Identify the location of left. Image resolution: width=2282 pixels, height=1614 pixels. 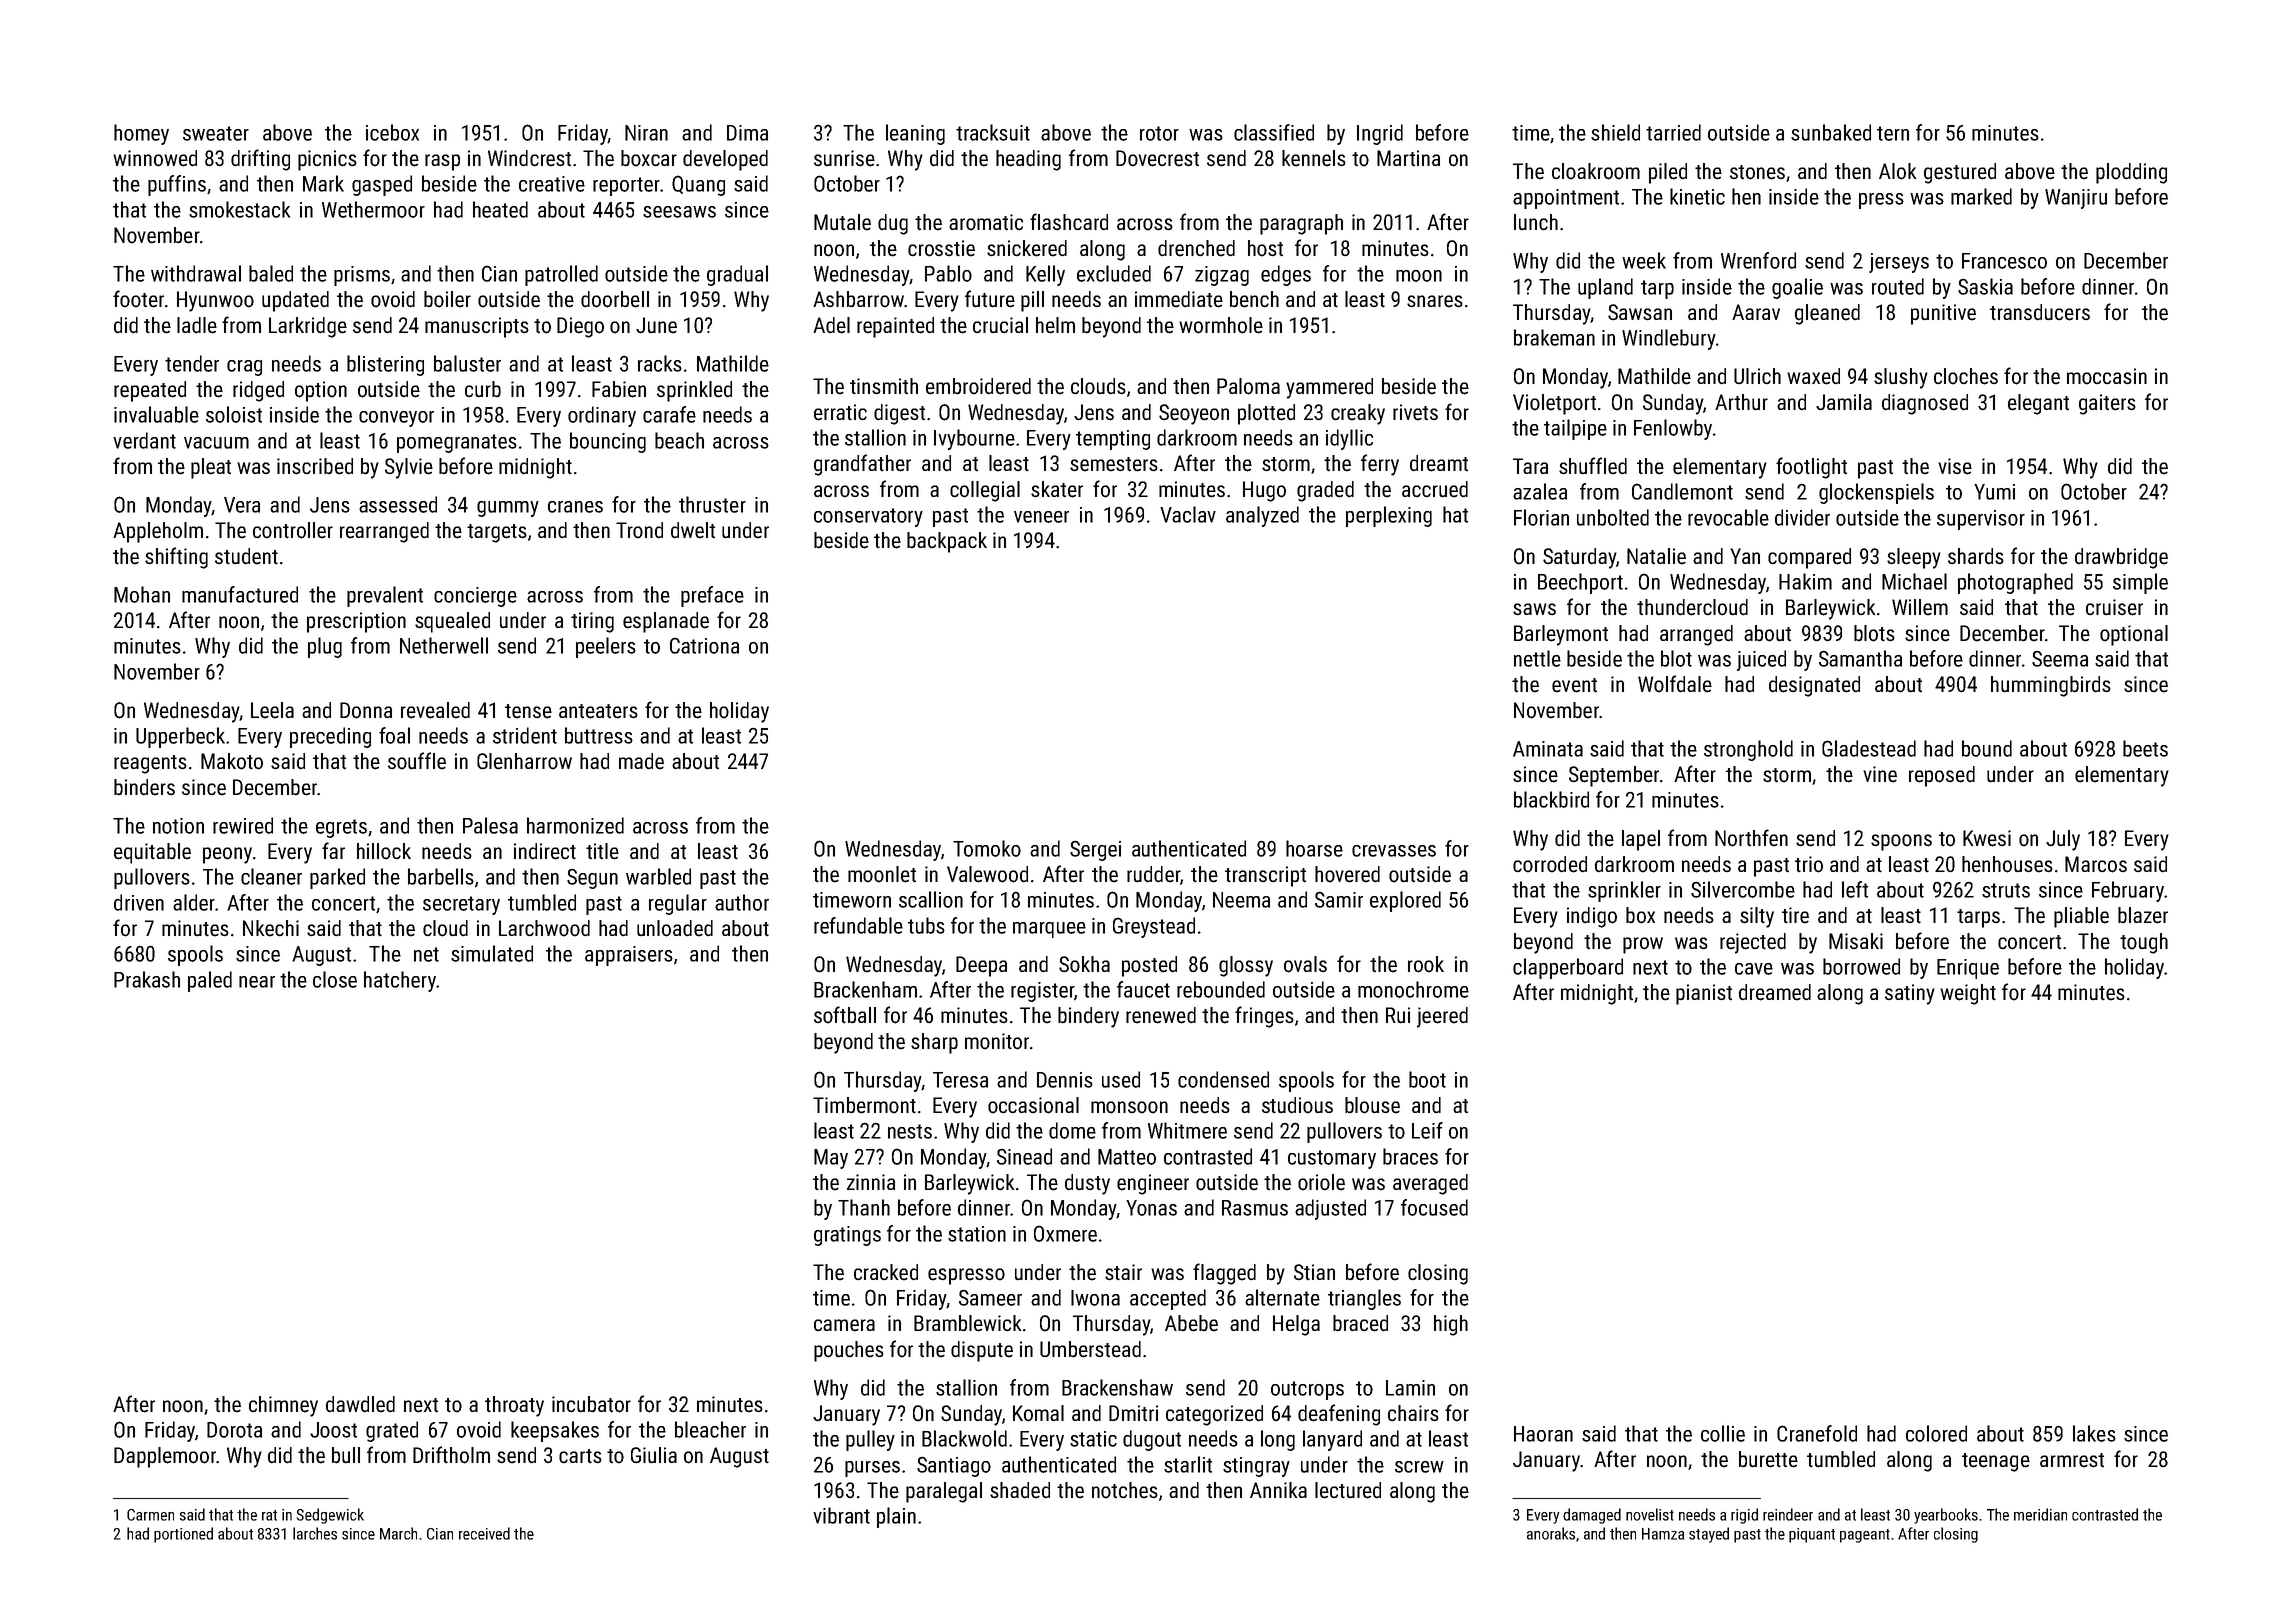
(1855, 889).
